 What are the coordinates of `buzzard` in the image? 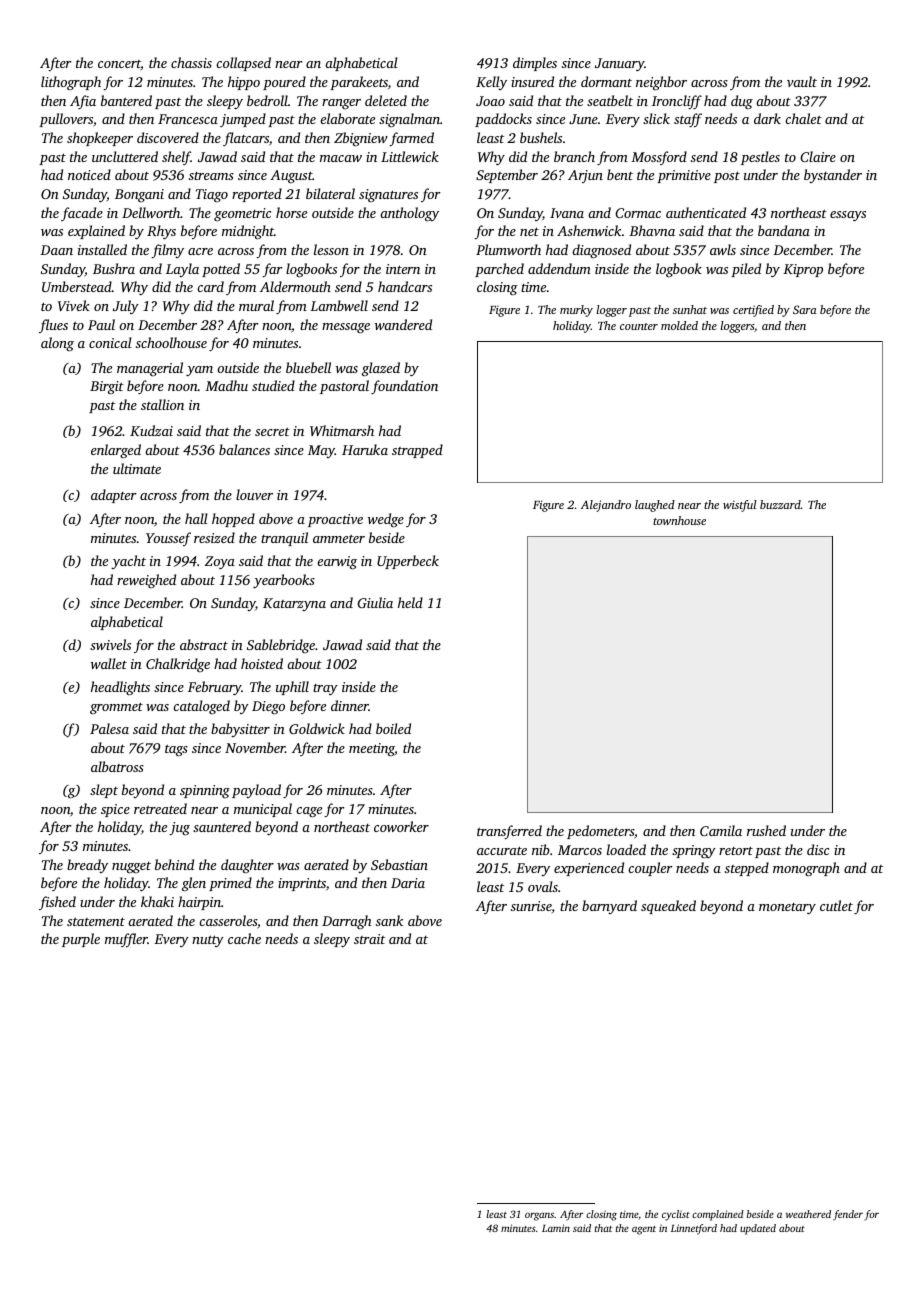 It's located at (780, 504).
